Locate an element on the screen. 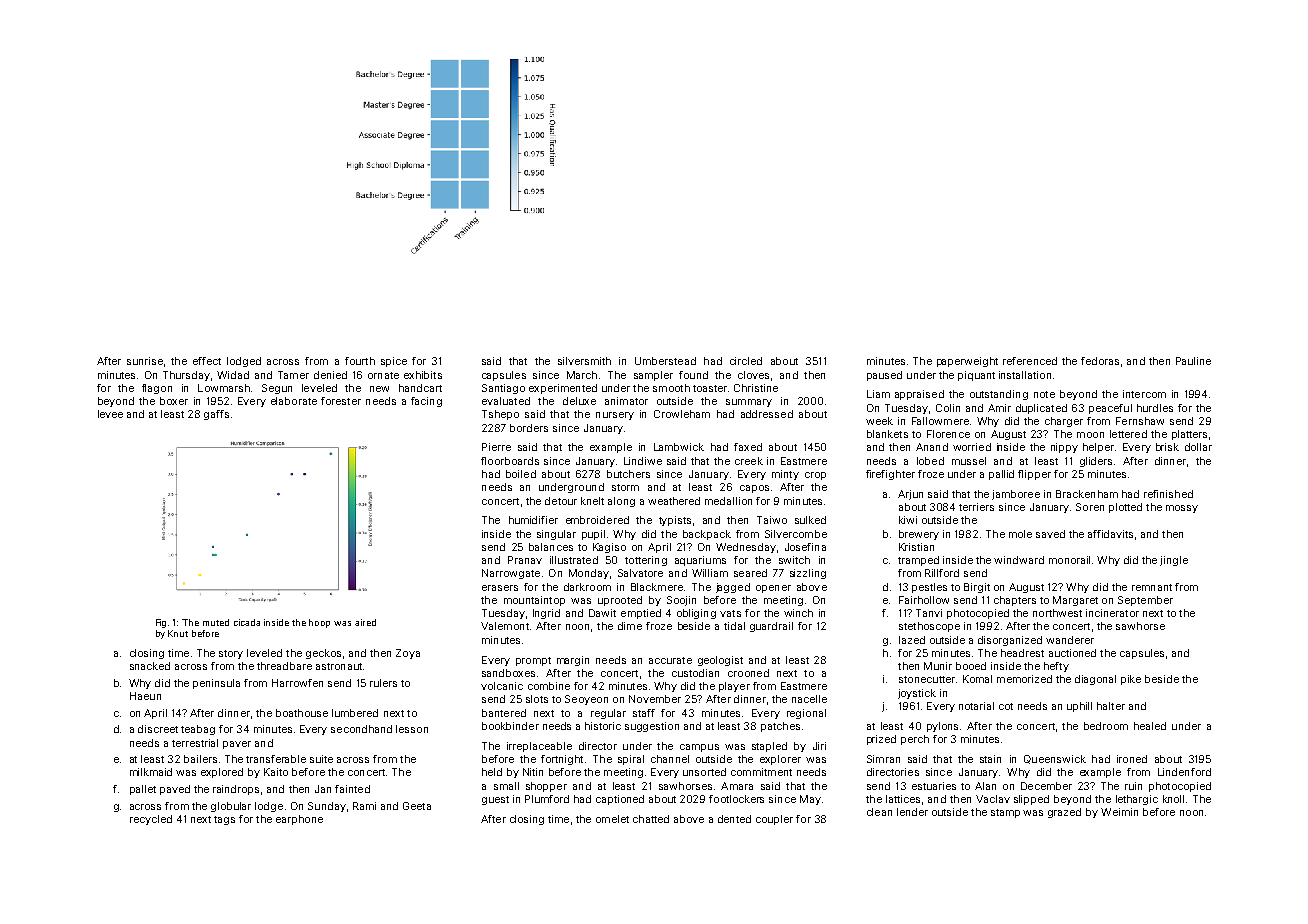 This screenshot has width=1308, height=924. silversmith is located at coordinates (584, 361).
